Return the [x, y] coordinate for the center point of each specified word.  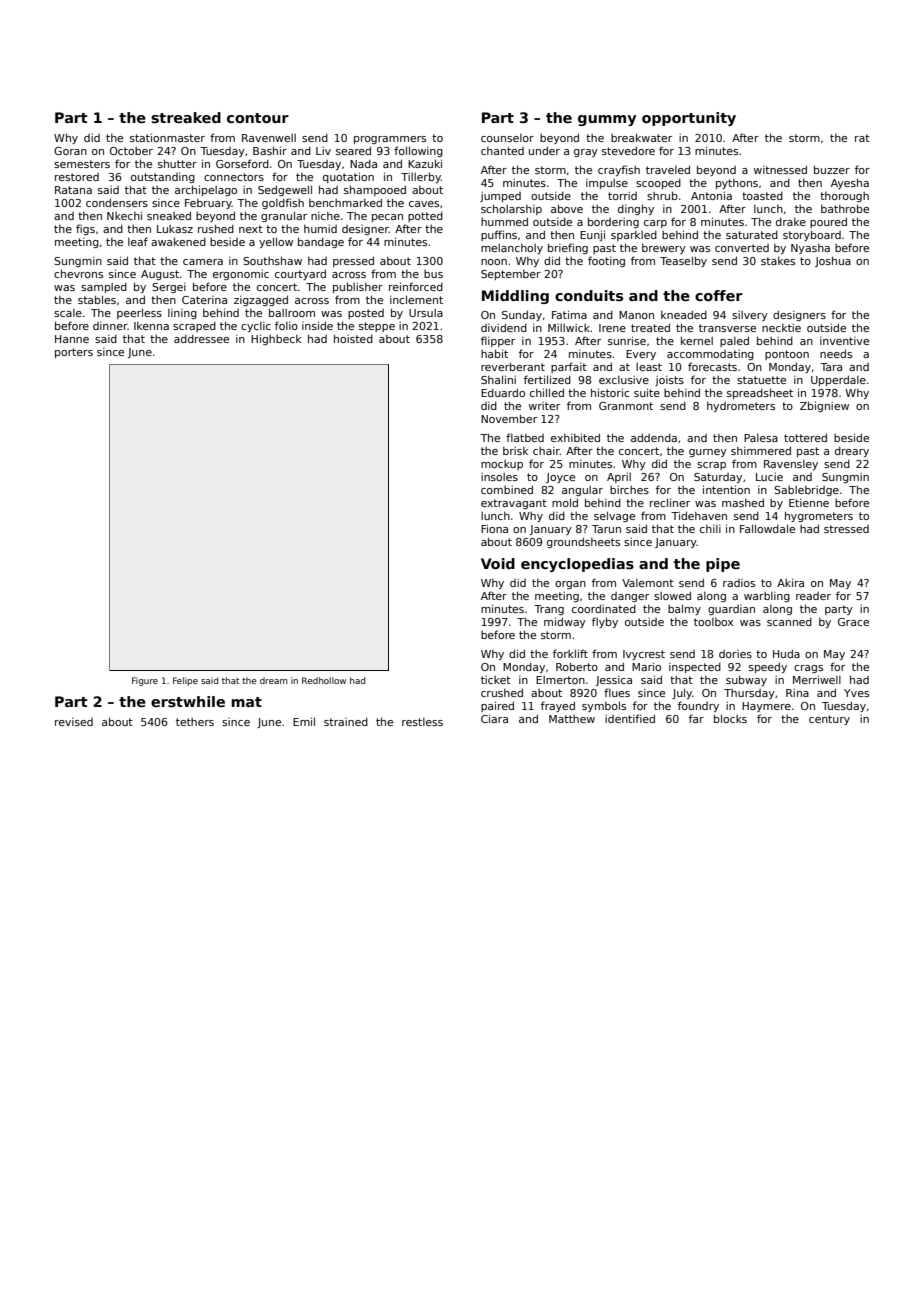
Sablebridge [806, 491]
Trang [549, 610]
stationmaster [167, 137]
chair [546, 451]
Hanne [72, 339]
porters [74, 353]
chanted [502, 151]
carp [655, 224]
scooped [658, 184]
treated [650, 327]
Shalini [498, 379]
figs [85, 229]
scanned [789, 622]
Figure [145, 681]
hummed [504, 221]
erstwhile [188, 701]
